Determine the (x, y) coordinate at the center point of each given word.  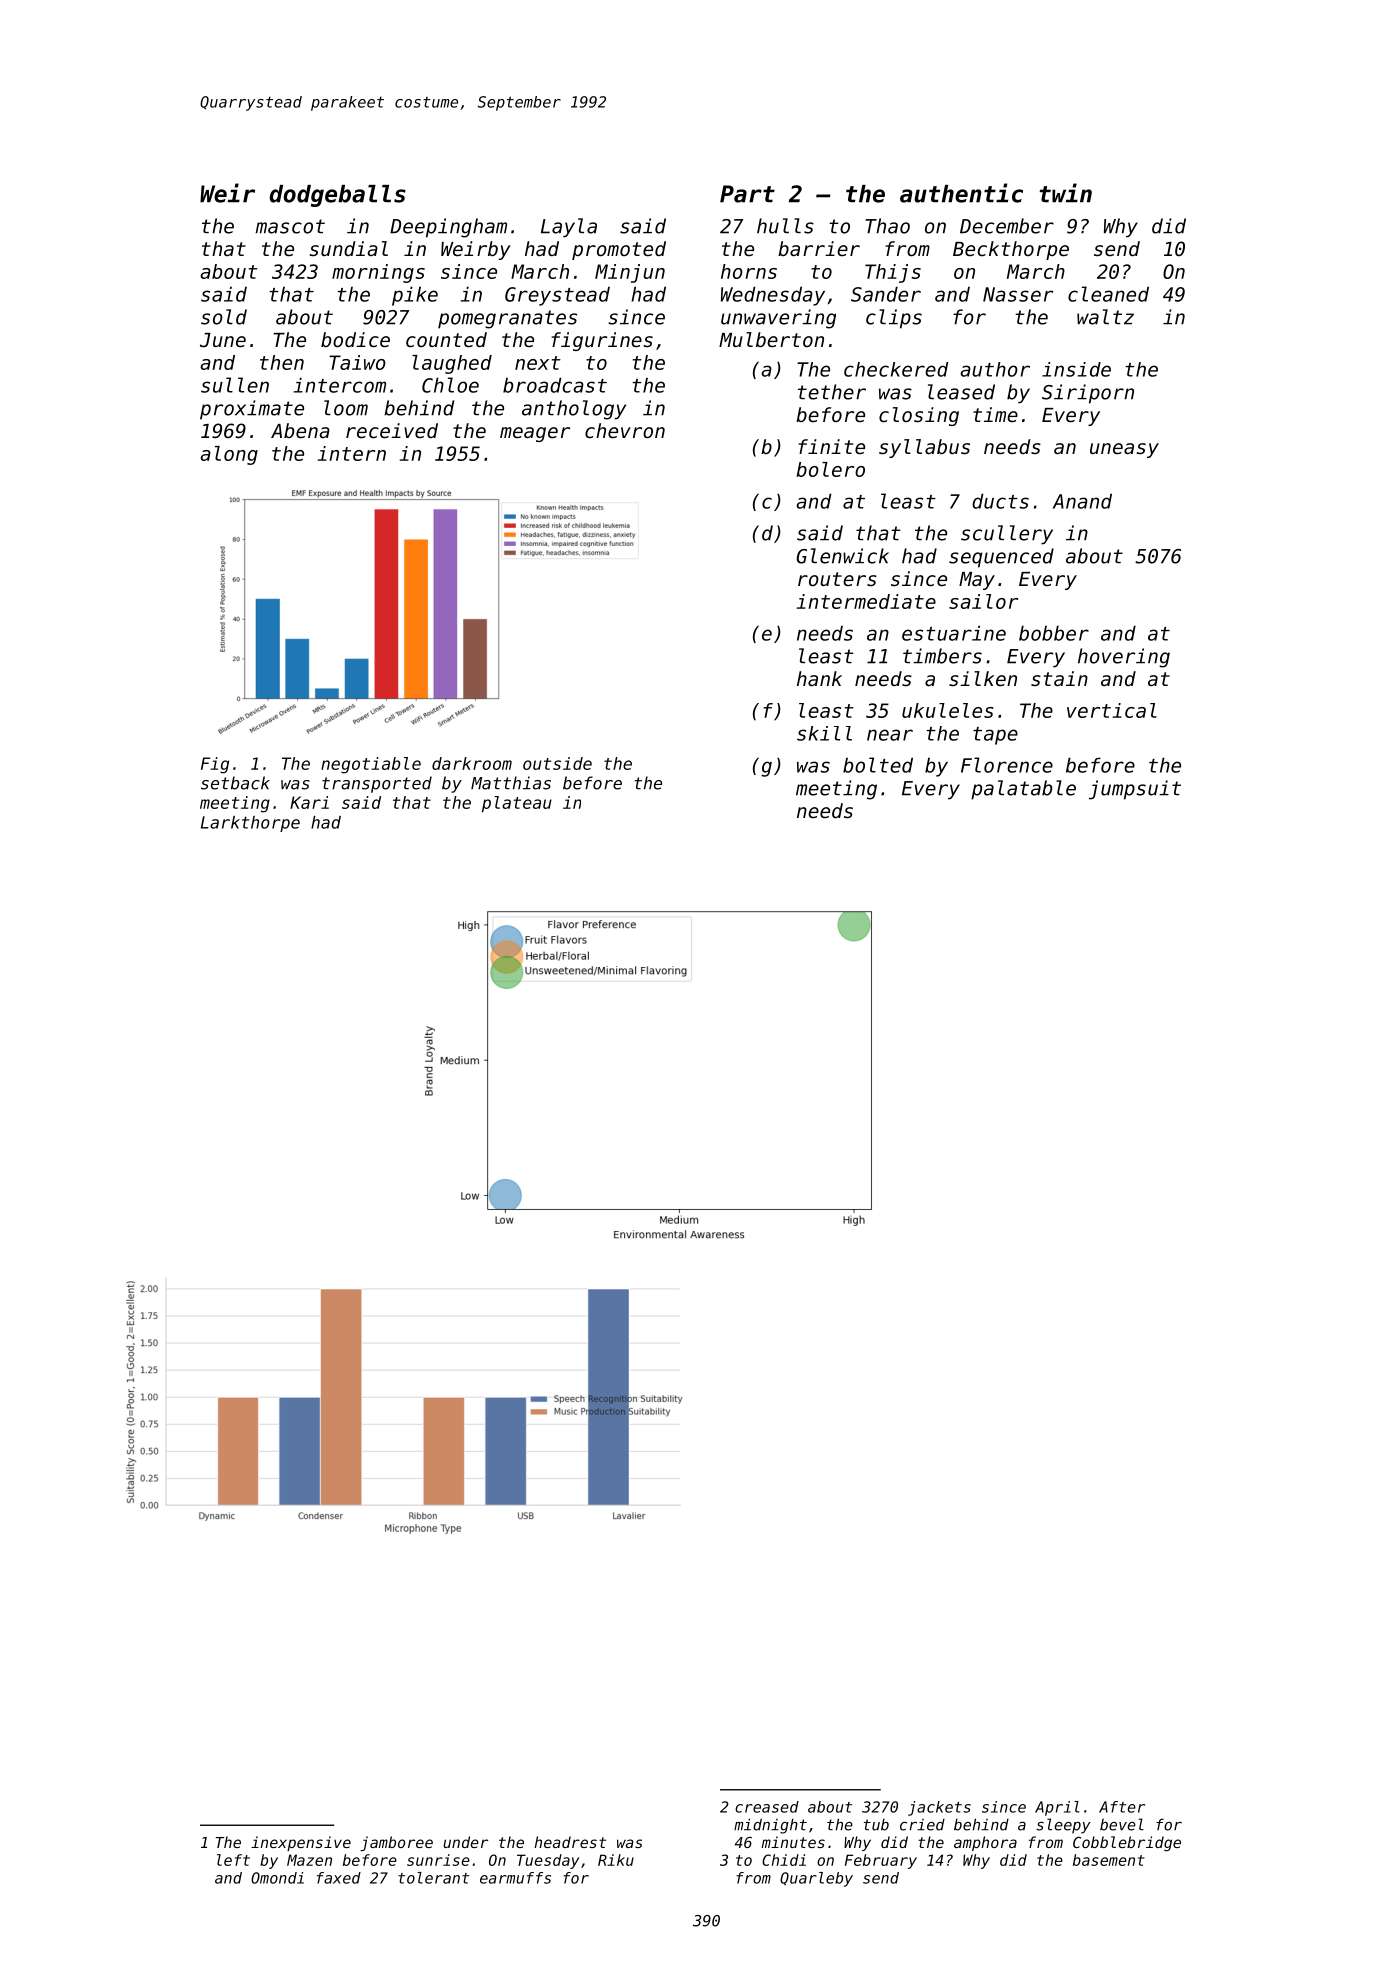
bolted (878, 765)
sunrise (438, 1860)
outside (557, 763)
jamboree (396, 1843)
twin (1065, 193)
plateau (517, 804)
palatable (1023, 790)
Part (747, 194)
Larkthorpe (250, 824)
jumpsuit (1135, 790)
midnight (770, 1826)
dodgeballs (338, 196)
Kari (309, 802)
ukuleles (948, 710)
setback (235, 783)
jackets (939, 1808)
